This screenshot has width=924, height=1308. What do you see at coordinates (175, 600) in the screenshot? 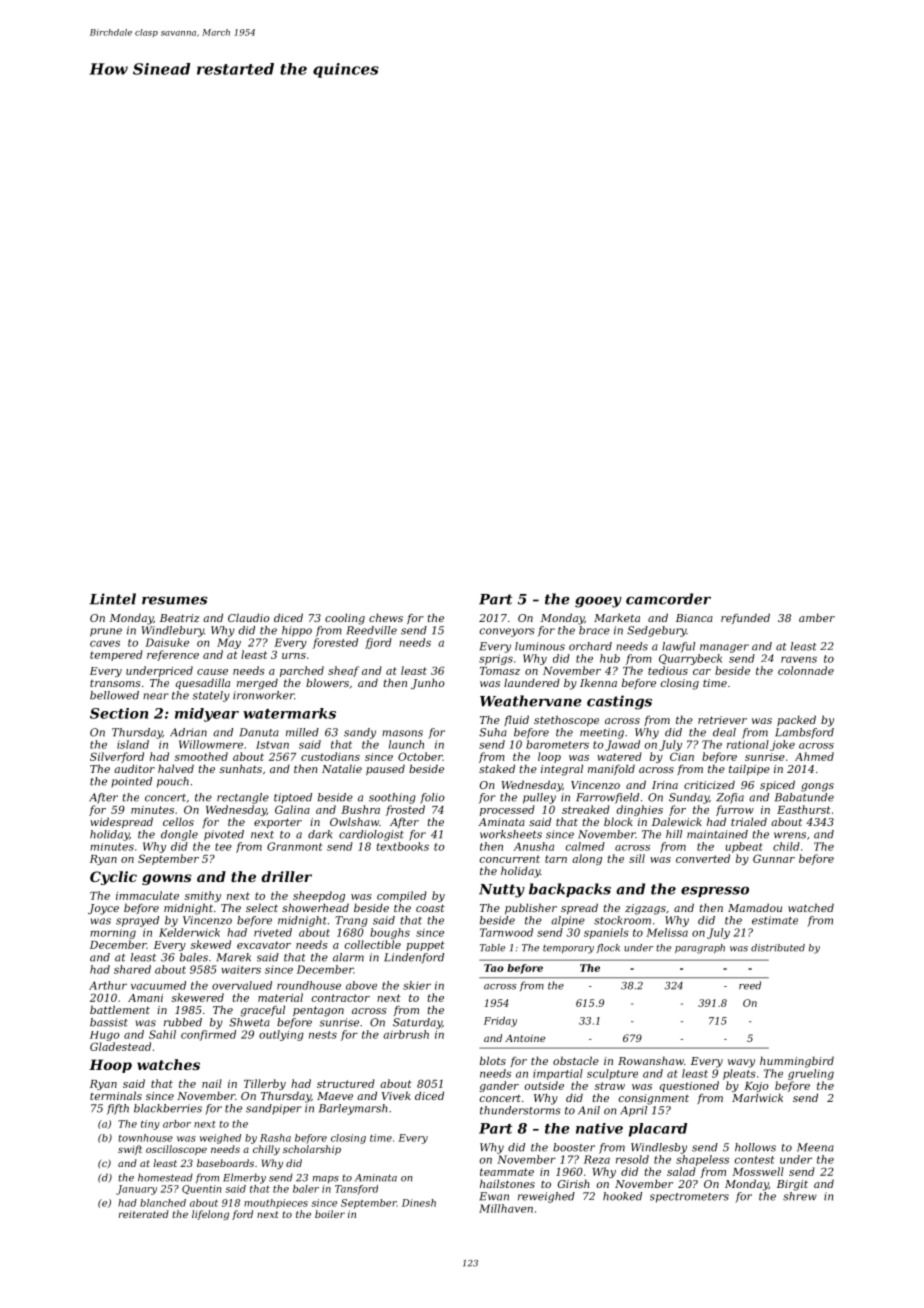
I see `resumes` at bounding box center [175, 600].
